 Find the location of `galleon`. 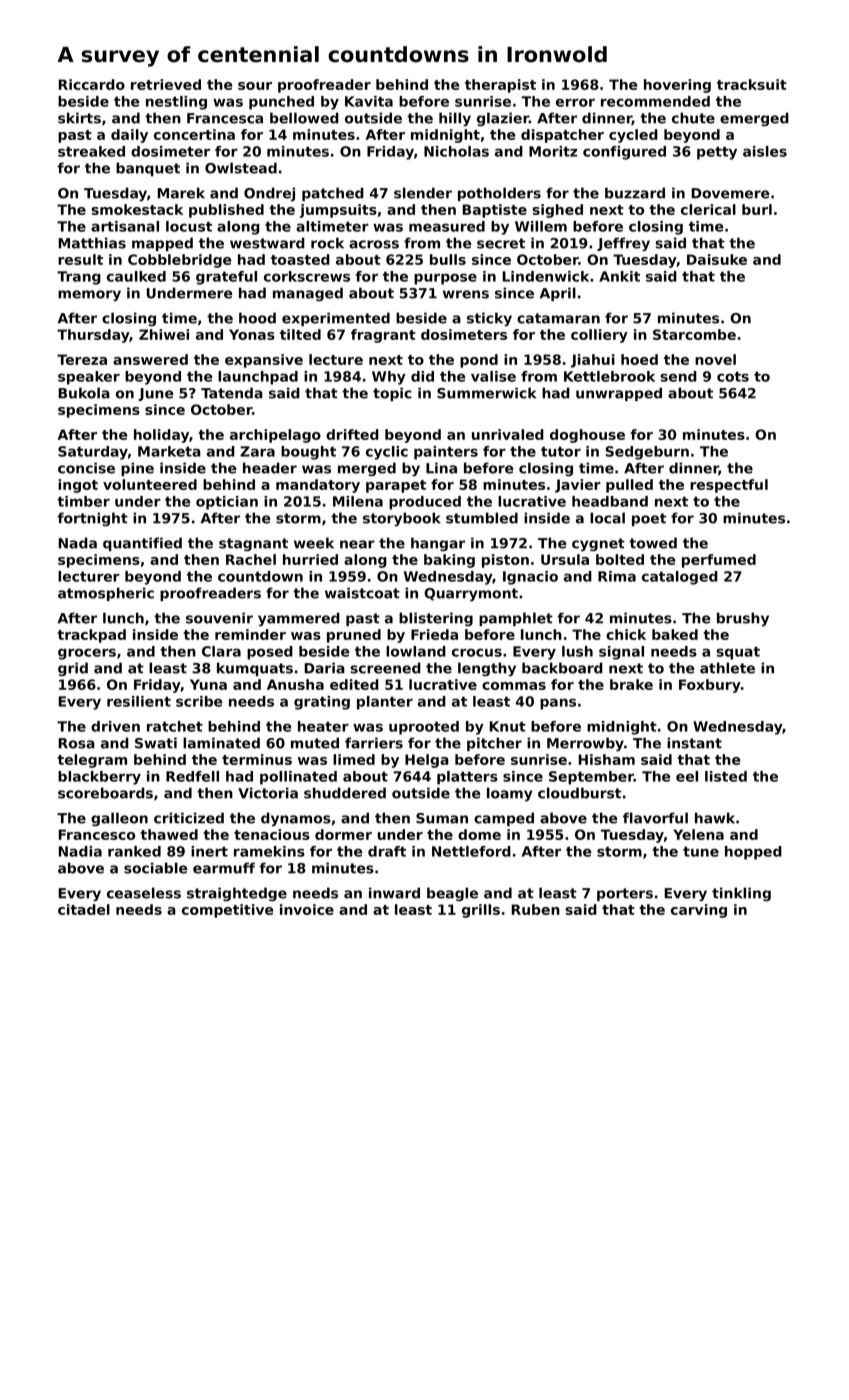

galleon is located at coordinates (119, 819).
